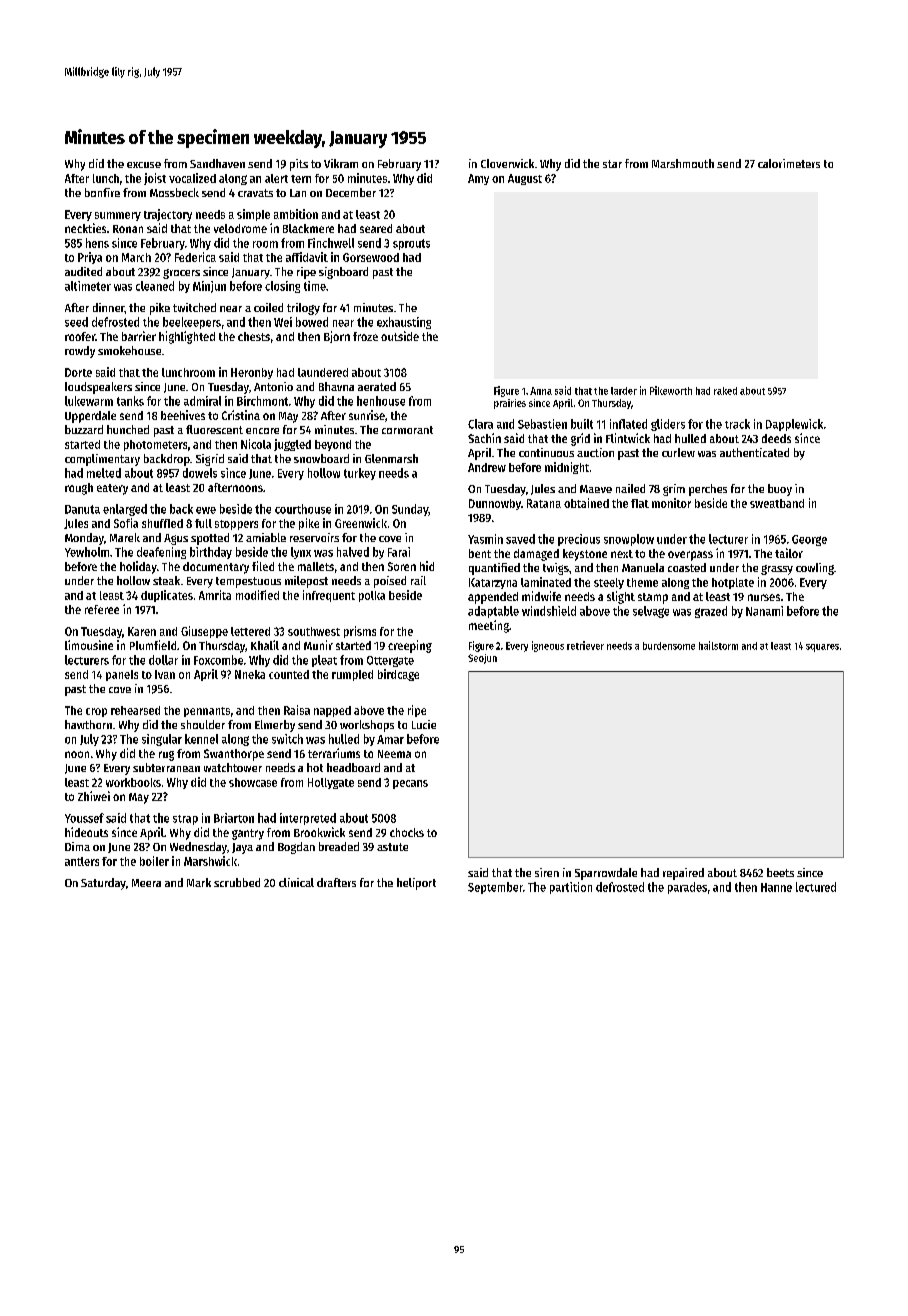 Image resolution: width=908 pixels, height=1316 pixels. I want to click on partition, so click(571, 888).
